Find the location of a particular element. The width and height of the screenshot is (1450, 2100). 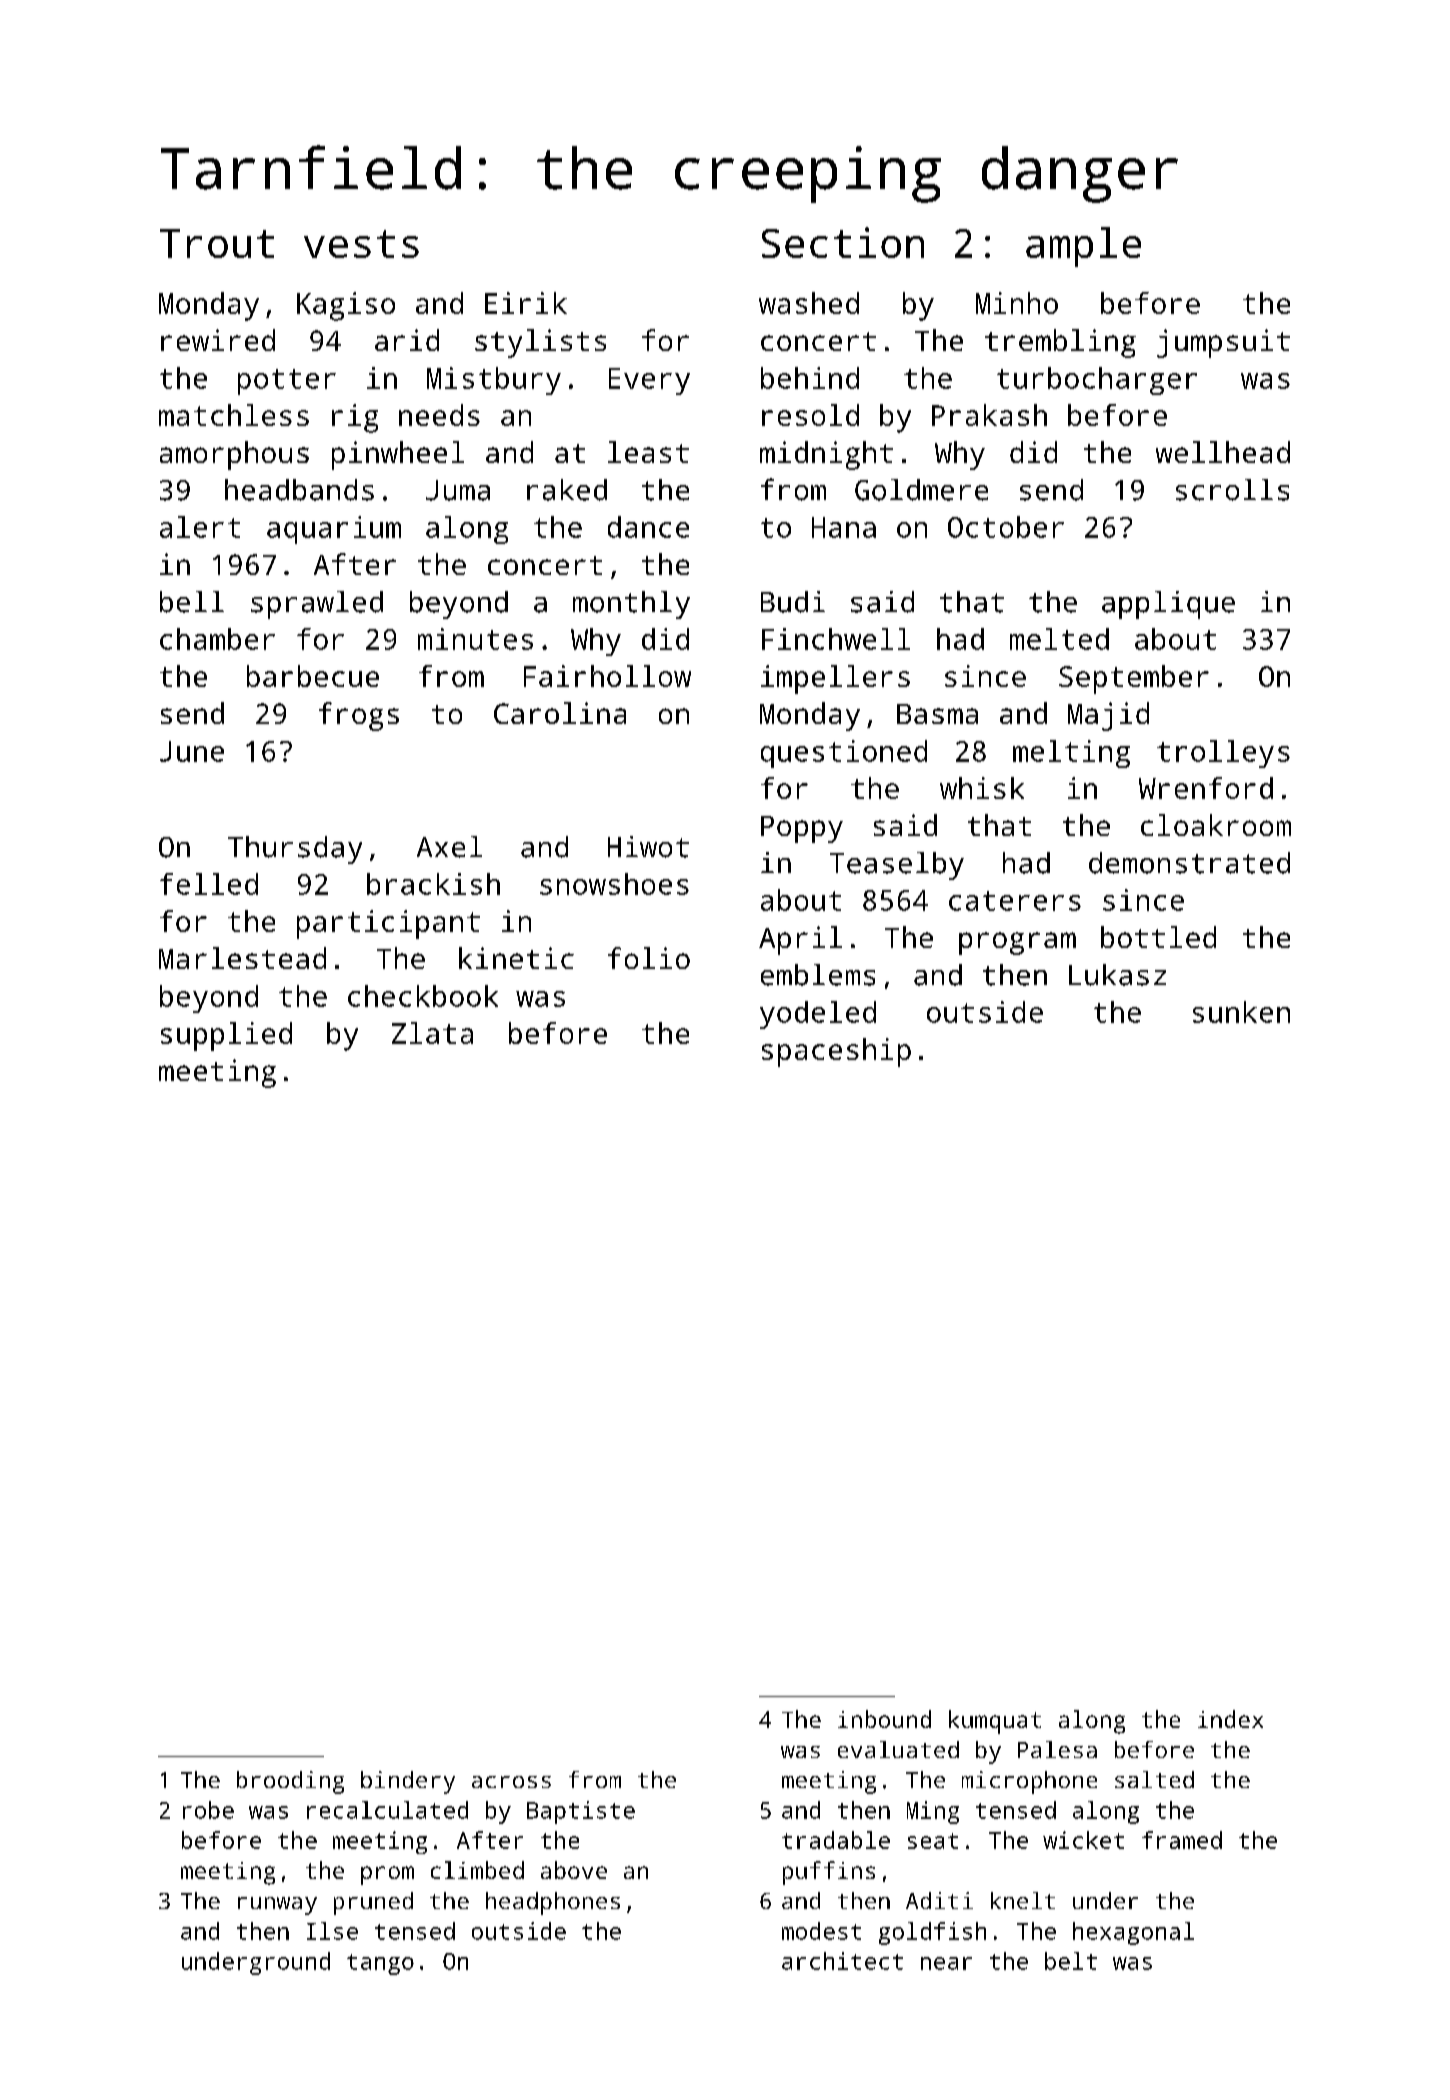

Carolina is located at coordinates (560, 713).
